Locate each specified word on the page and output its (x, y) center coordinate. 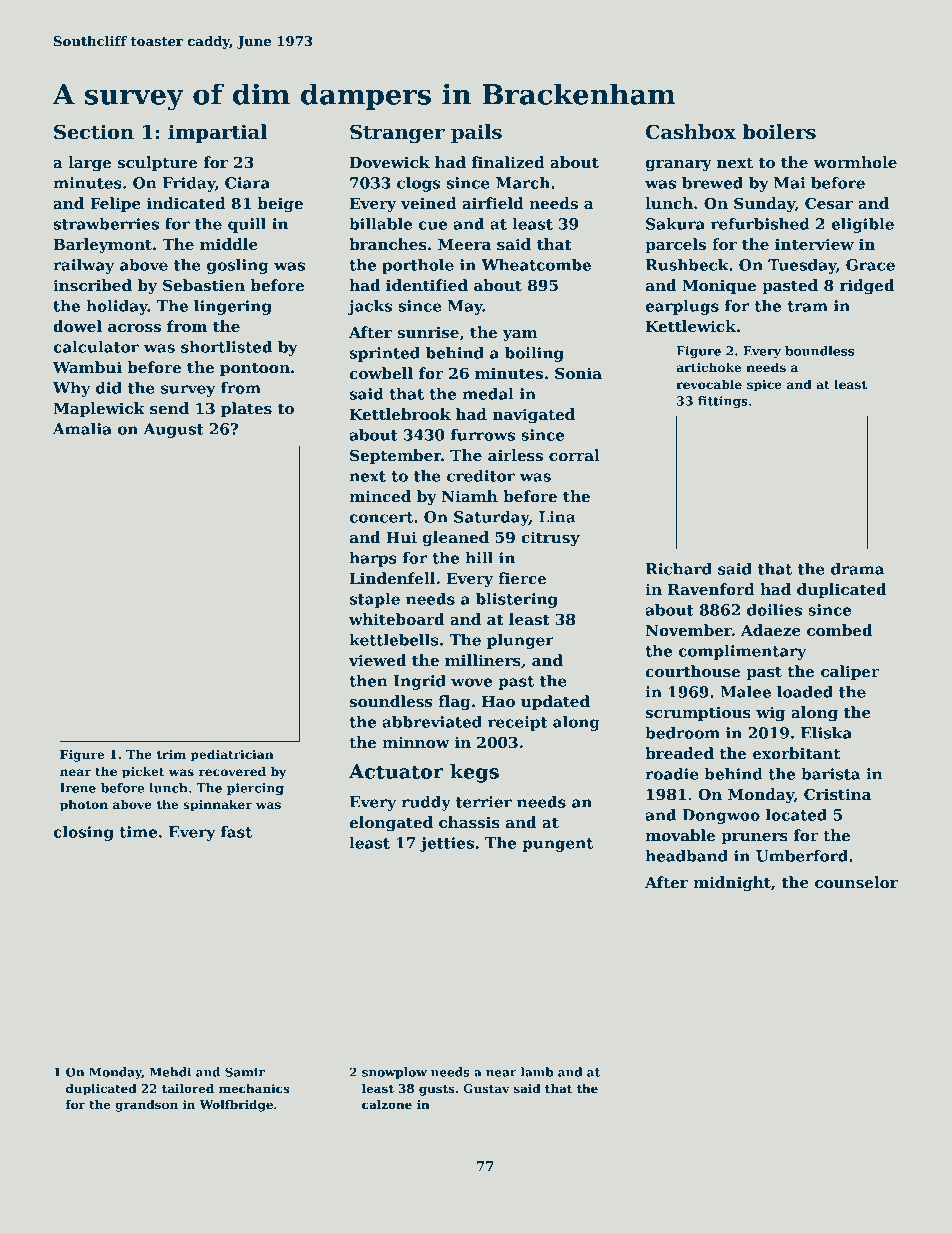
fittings (723, 402)
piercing (255, 789)
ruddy (426, 803)
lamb (537, 1072)
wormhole (855, 162)
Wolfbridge (236, 1106)
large (89, 164)
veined (429, 203)
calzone (387, 1104)
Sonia (578, 373)
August (174, 430)
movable (680, 835)
